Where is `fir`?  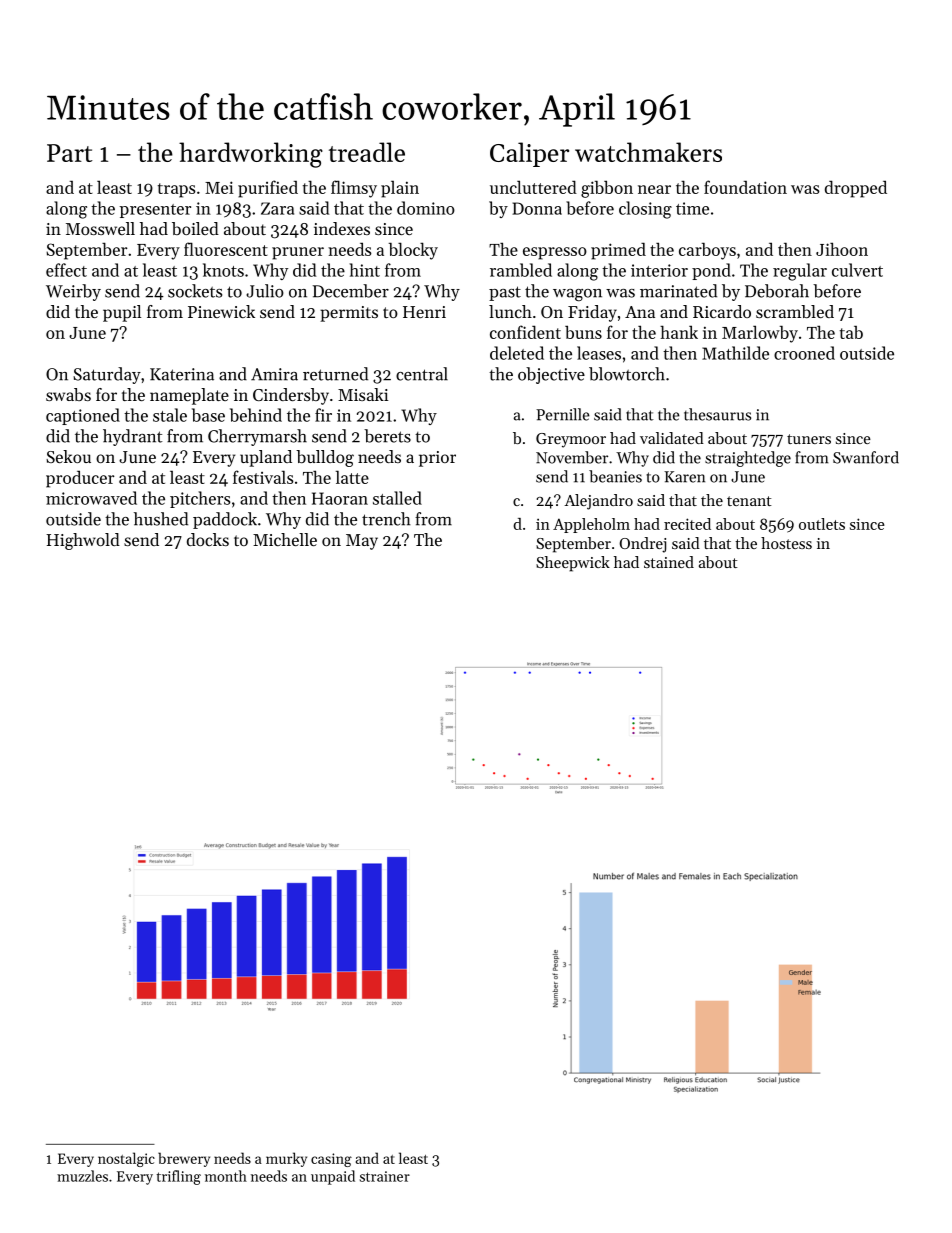 fir is located at coordinates (323, 415).
